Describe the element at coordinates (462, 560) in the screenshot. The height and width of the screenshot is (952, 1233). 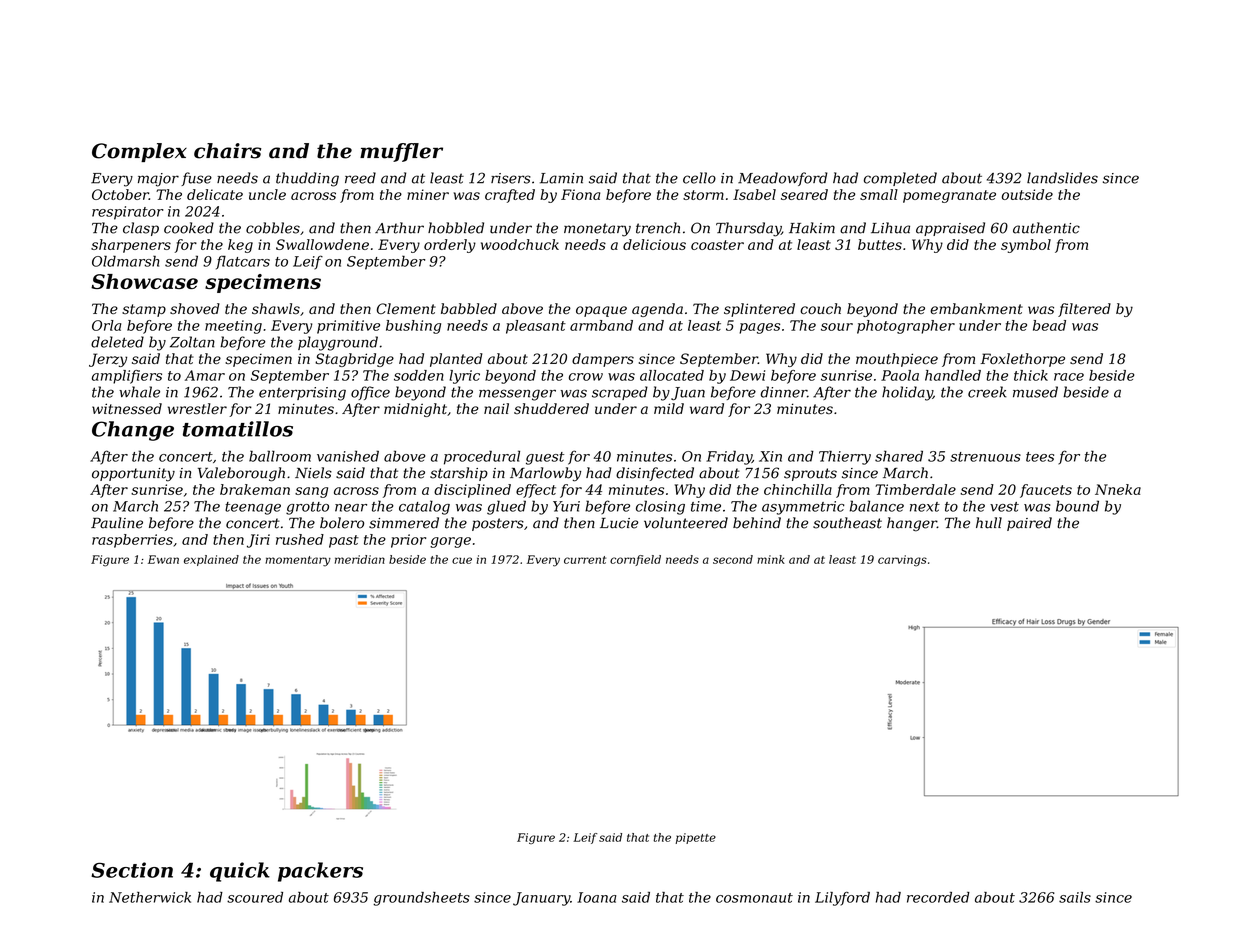
I see `cue` at that location.
